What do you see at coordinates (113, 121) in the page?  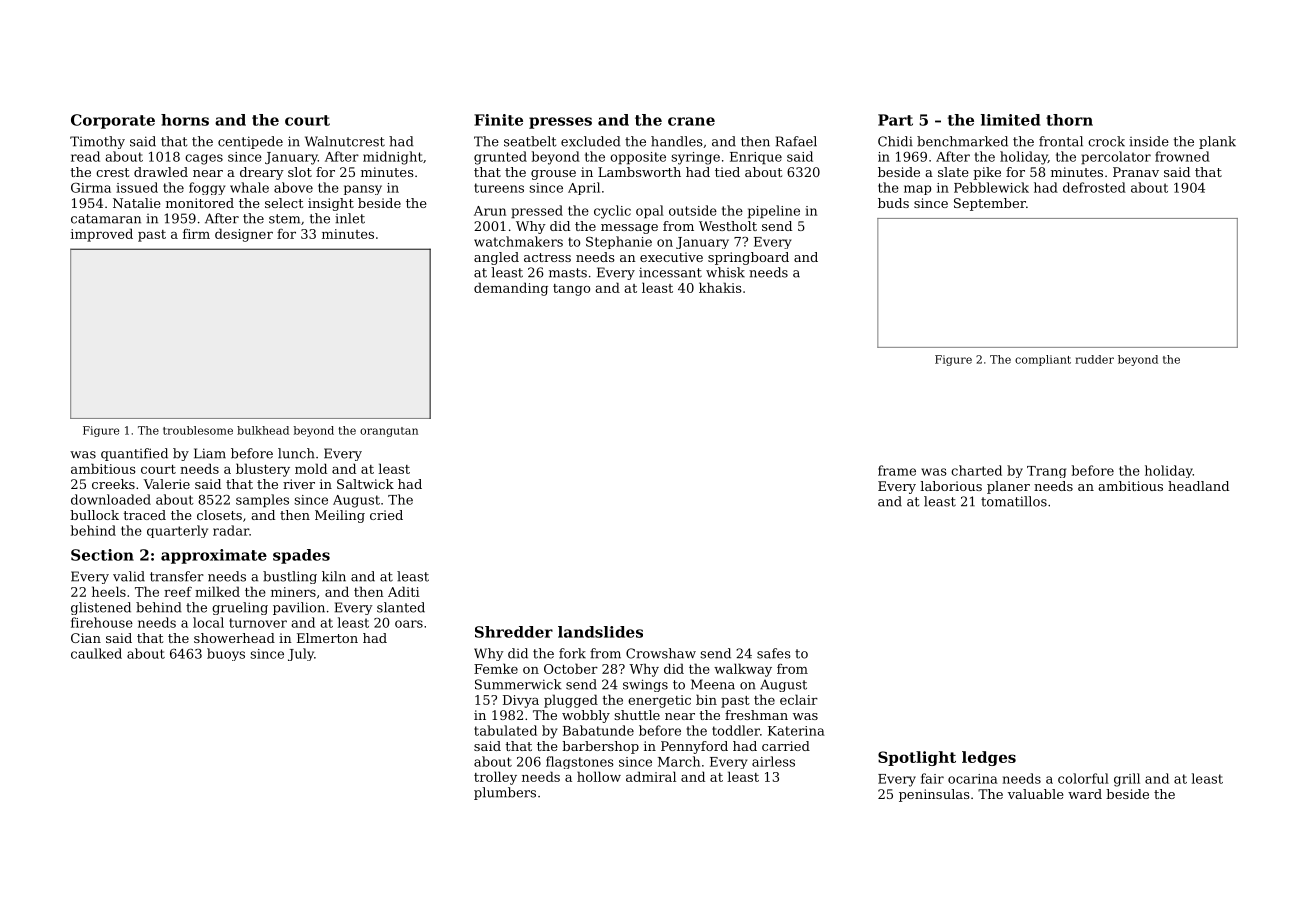 I see `Corporate` at bounding box center [113, 121].
